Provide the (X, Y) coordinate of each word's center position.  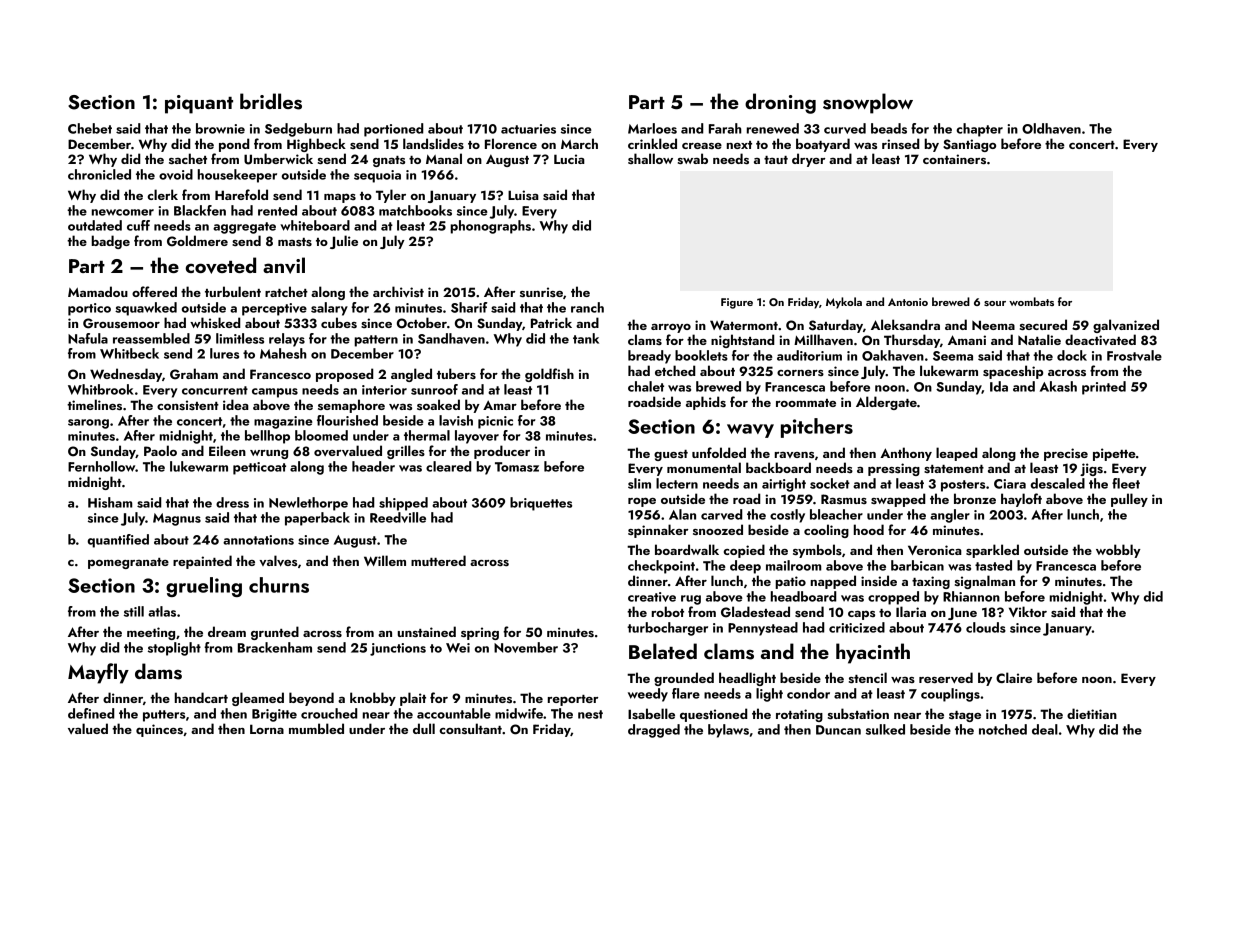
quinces (159, 730)
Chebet (90, 128)
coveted (220, 265)
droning (780, 103)
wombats (1031, 301)
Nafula (88, 338)
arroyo (671, 328)
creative (652, 597)
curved (845, 128)
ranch (587, 307)
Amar (500, 405)
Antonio (908, 302)
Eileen (227, 450)
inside (879, 580)
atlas (162, 611)
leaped (956, 454)
